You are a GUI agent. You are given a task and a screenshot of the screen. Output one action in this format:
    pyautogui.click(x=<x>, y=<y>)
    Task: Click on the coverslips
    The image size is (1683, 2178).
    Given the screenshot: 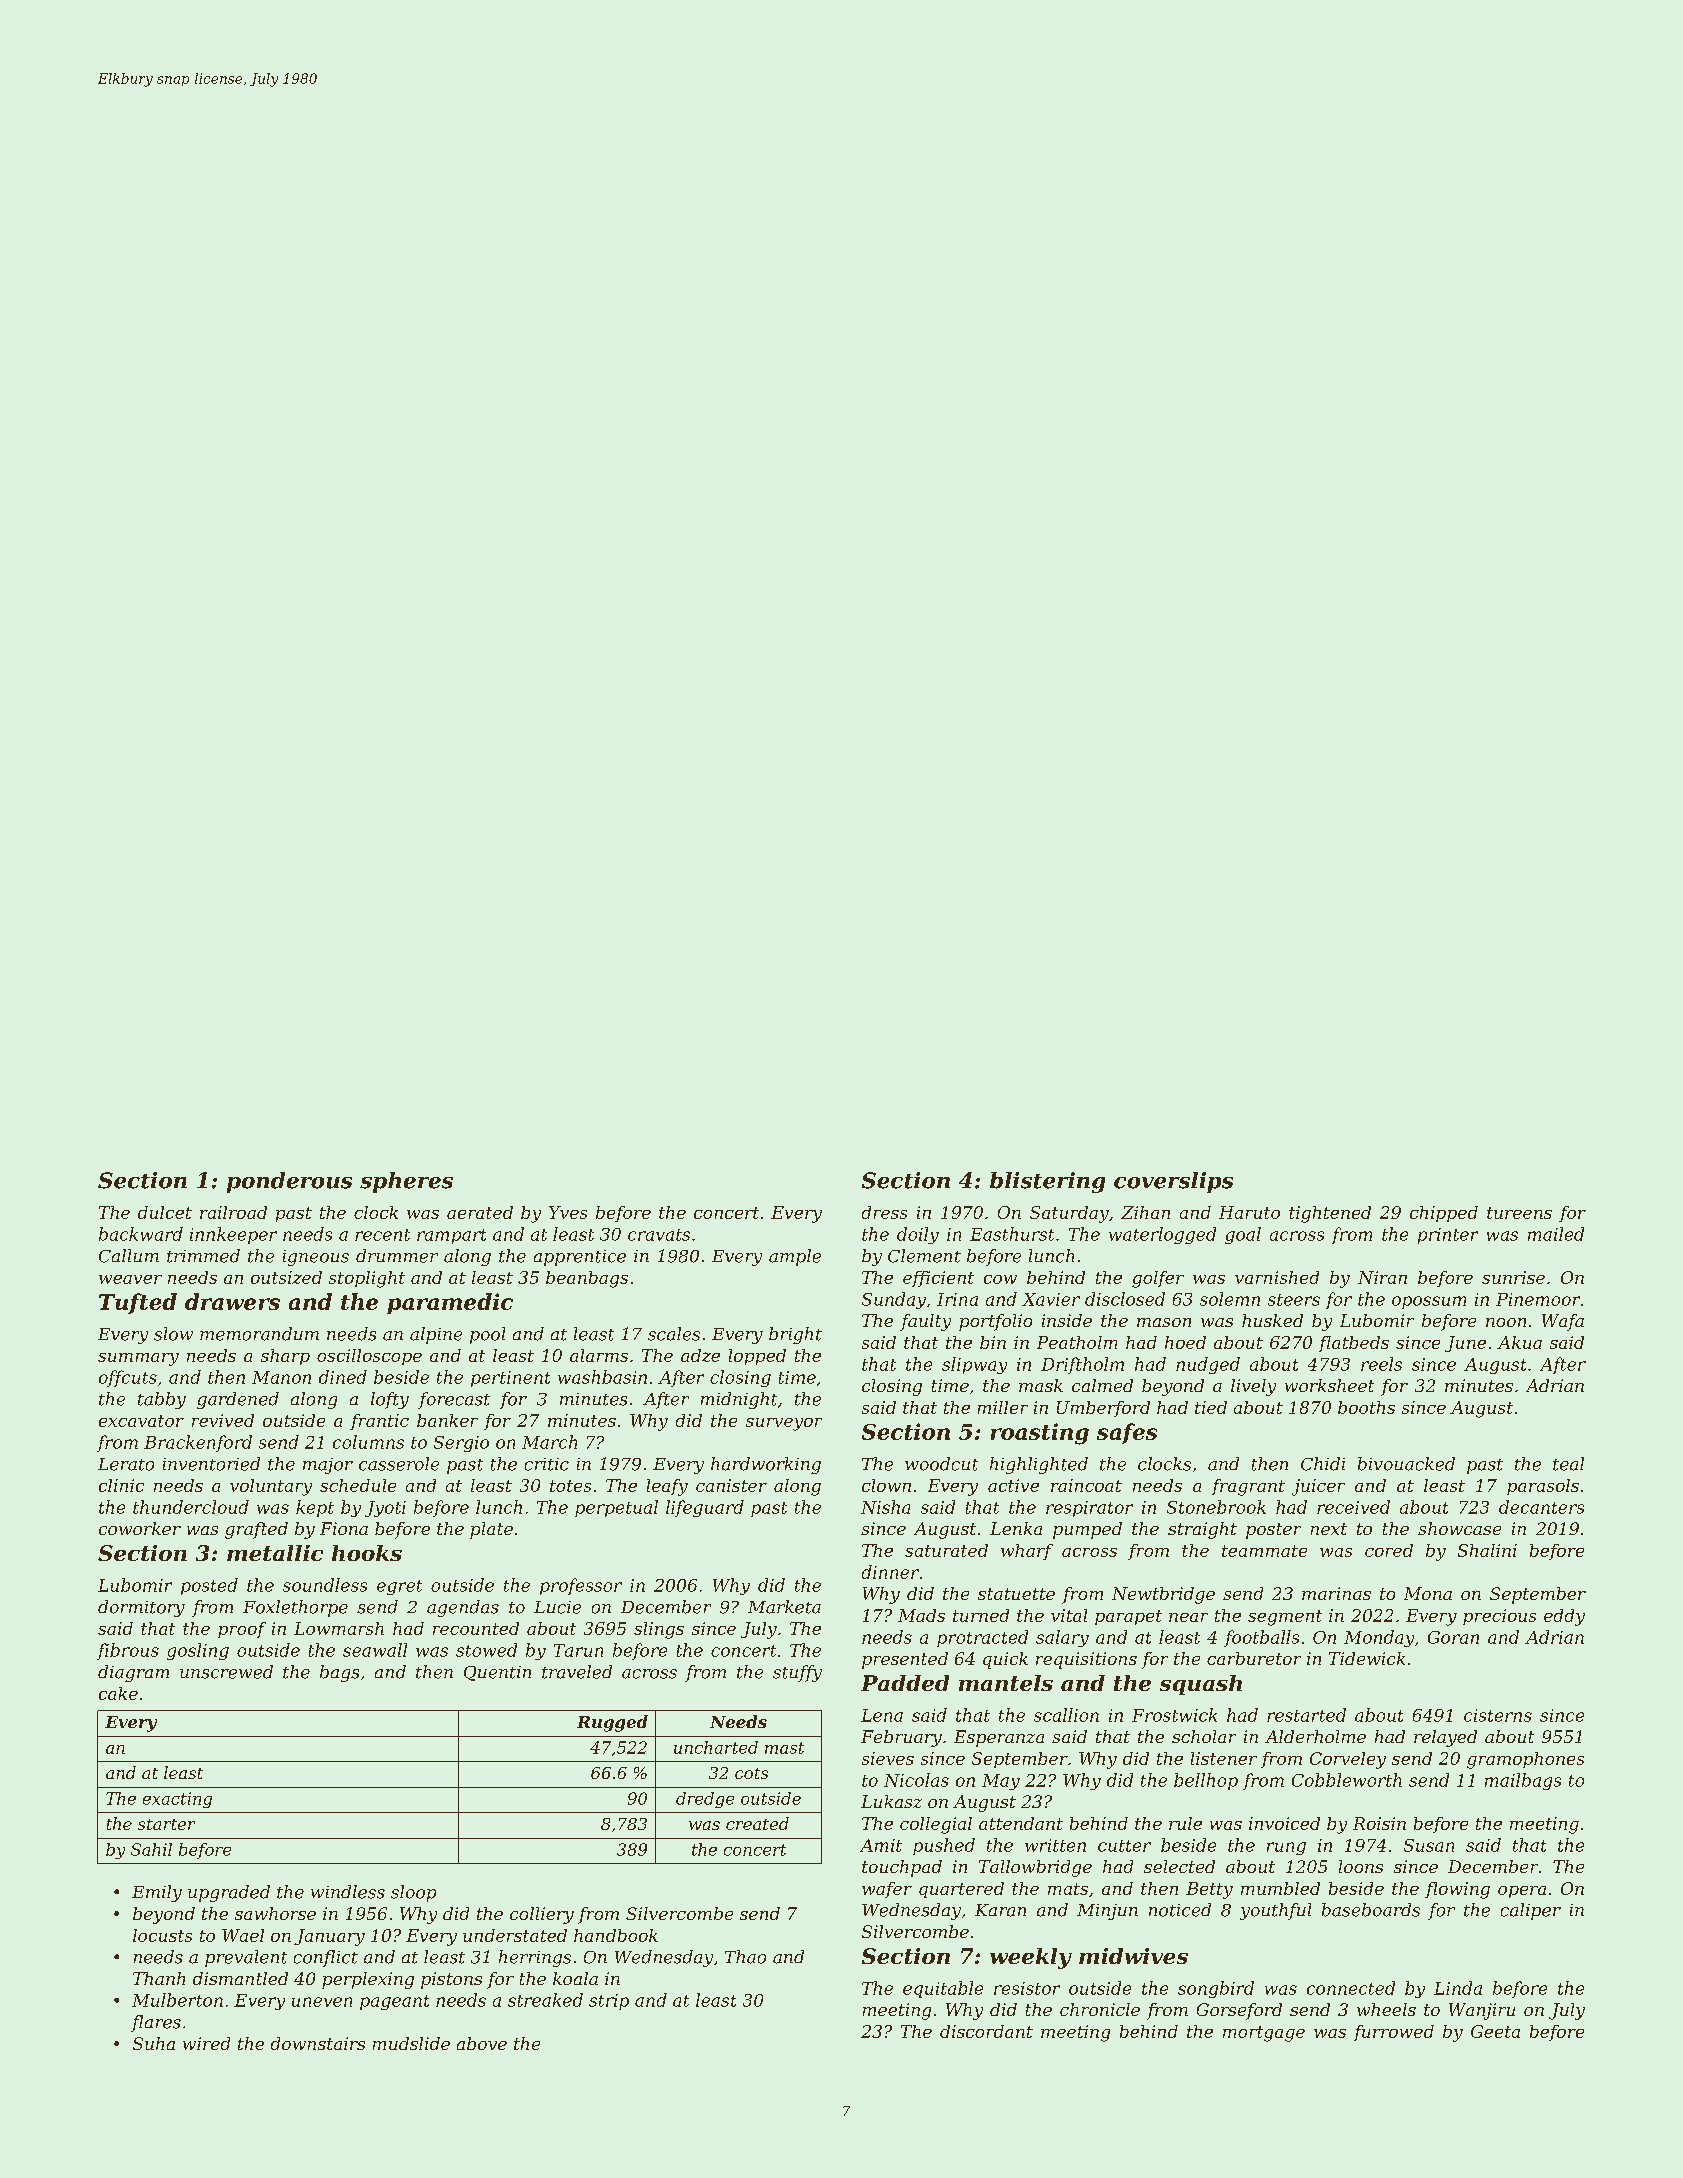 What is the action you would take?
    pyautogui.click(x=1173, y=1182)
